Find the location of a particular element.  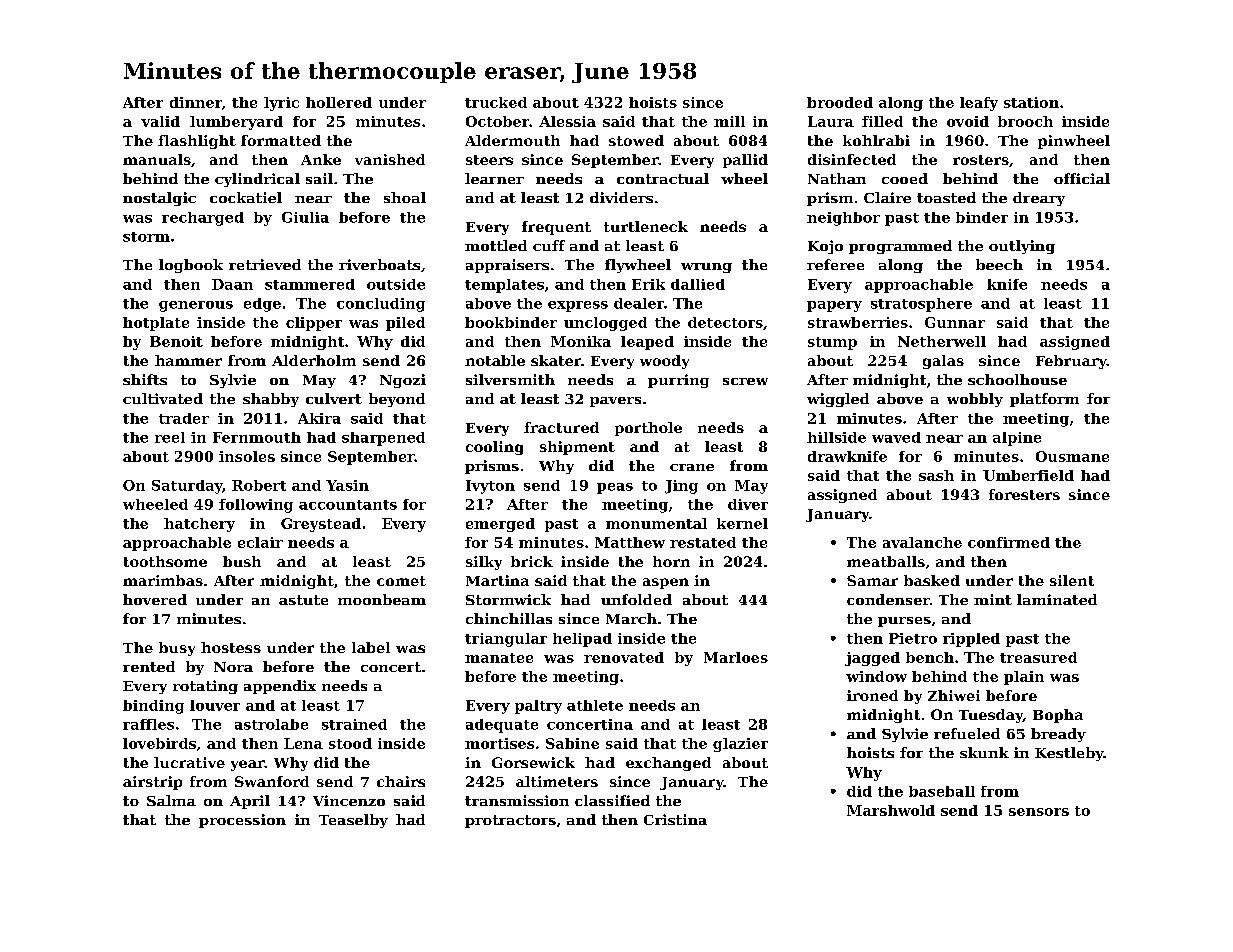

formatted is located at coordinates (281, 140).
